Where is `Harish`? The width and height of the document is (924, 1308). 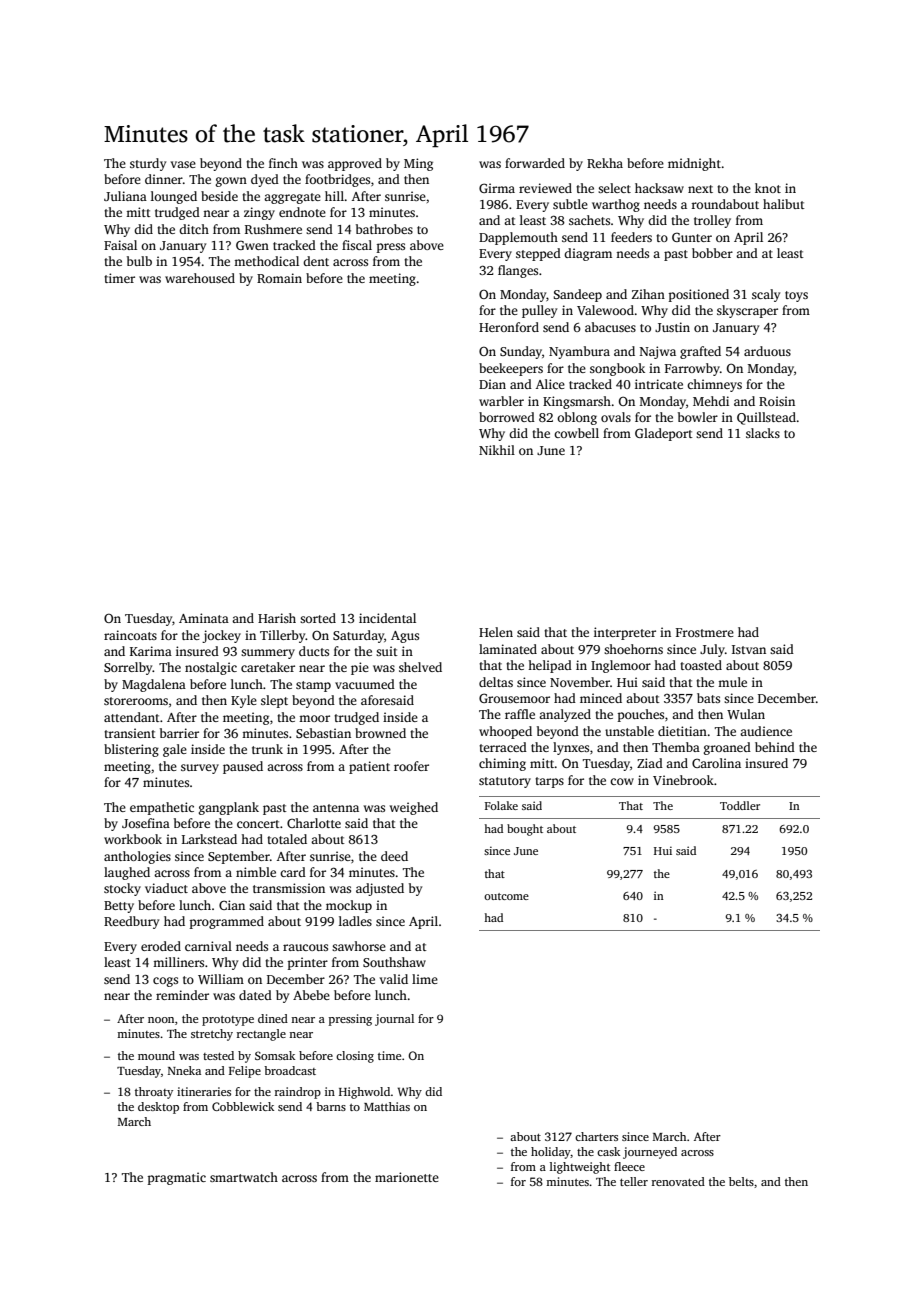 Harish is located at coordinates (277, 618).
